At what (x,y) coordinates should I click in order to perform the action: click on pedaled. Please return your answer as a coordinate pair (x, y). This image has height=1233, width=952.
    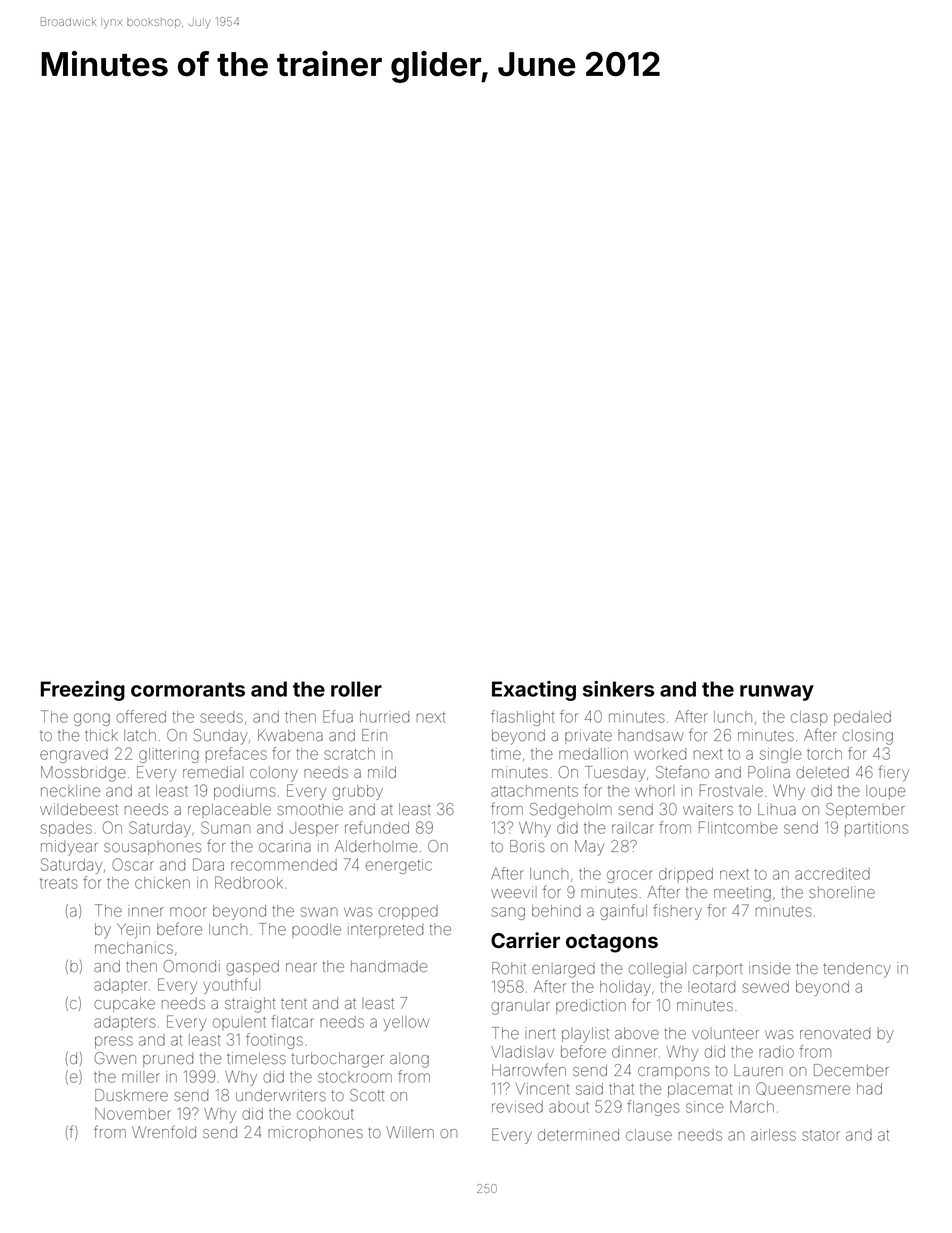
    Looking at the image, I should click on (862, 718).
